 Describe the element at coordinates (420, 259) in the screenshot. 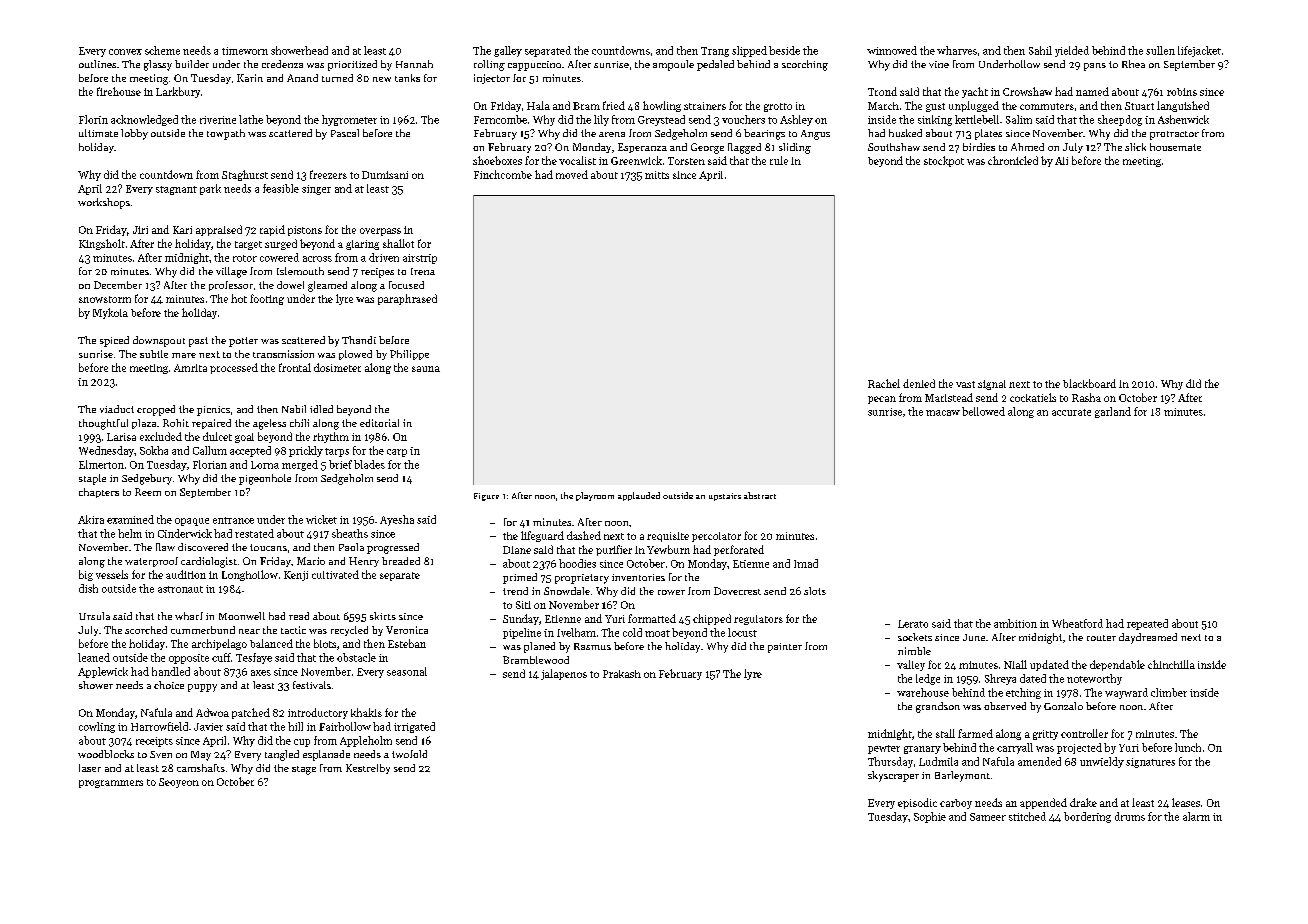

I see `airstrip` at that location.
